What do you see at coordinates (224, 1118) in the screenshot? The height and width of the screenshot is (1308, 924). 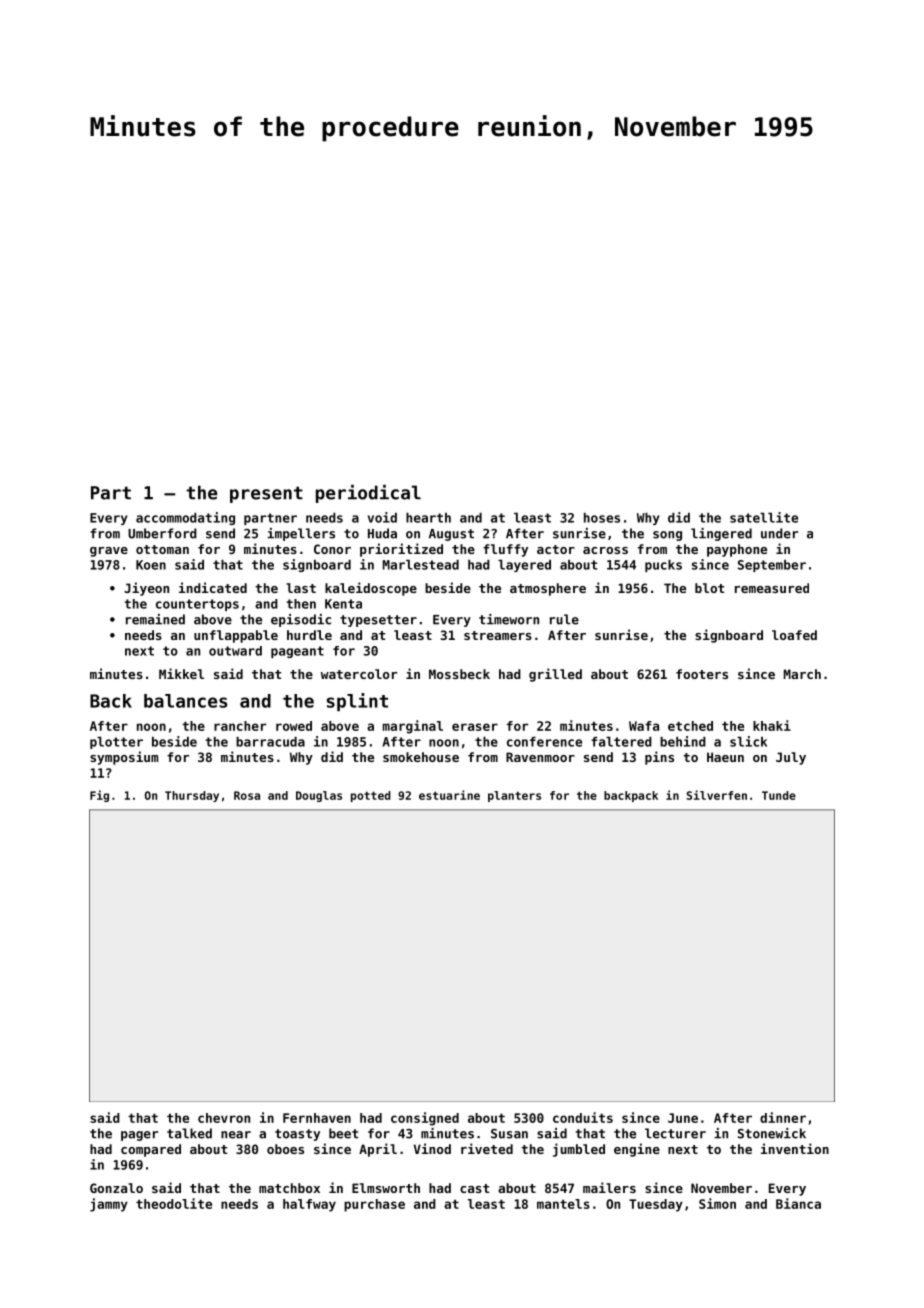 I see `chevron` at bounding box center [224, 1118].
